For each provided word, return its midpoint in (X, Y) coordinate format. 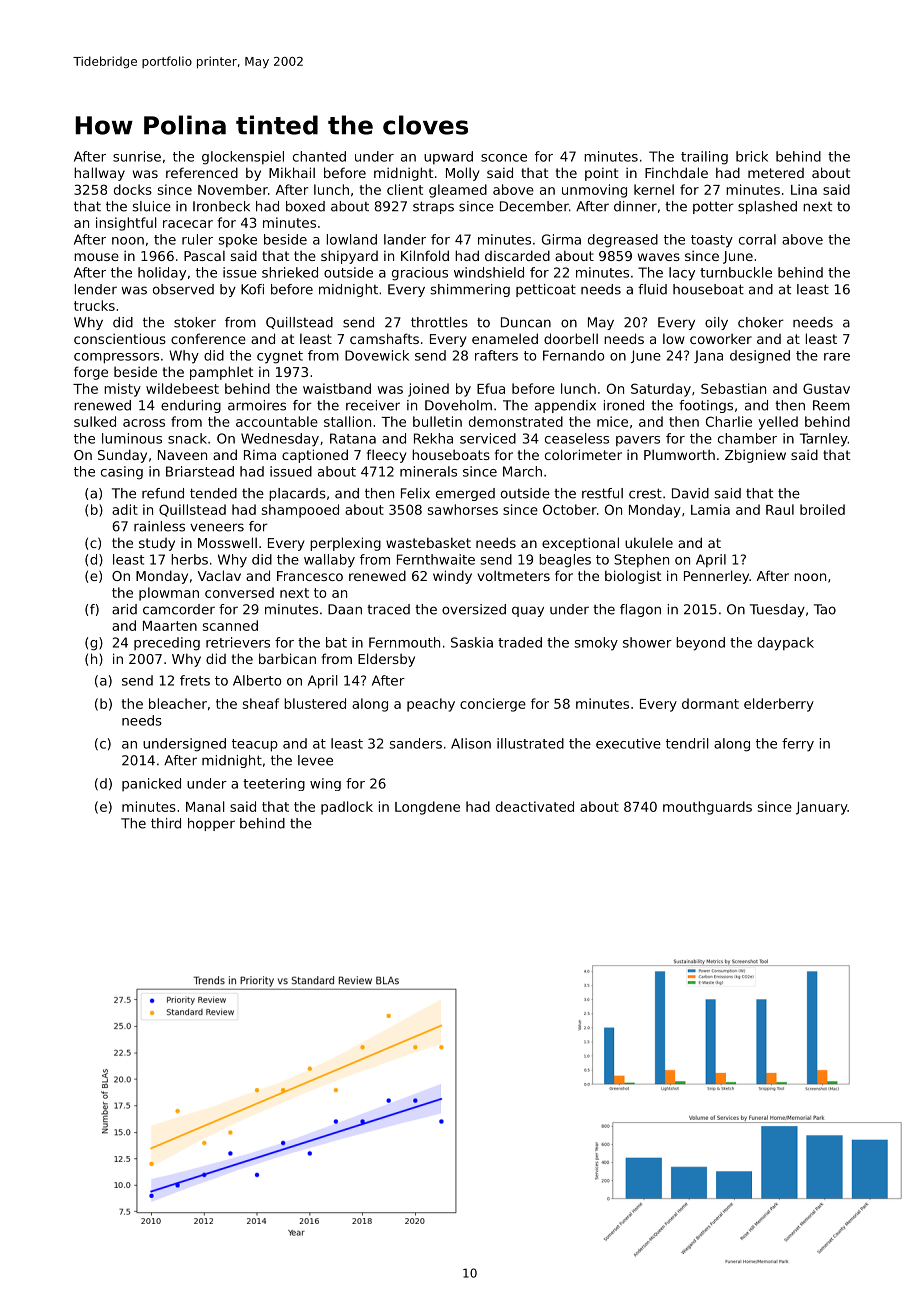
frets (195, 680)
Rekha (433, 438)
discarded (517, 255)
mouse (96, 257)
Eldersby (386, 660)
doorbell (571, 338)
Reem (831, 405)
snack (187, 438)
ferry (798, 745)
